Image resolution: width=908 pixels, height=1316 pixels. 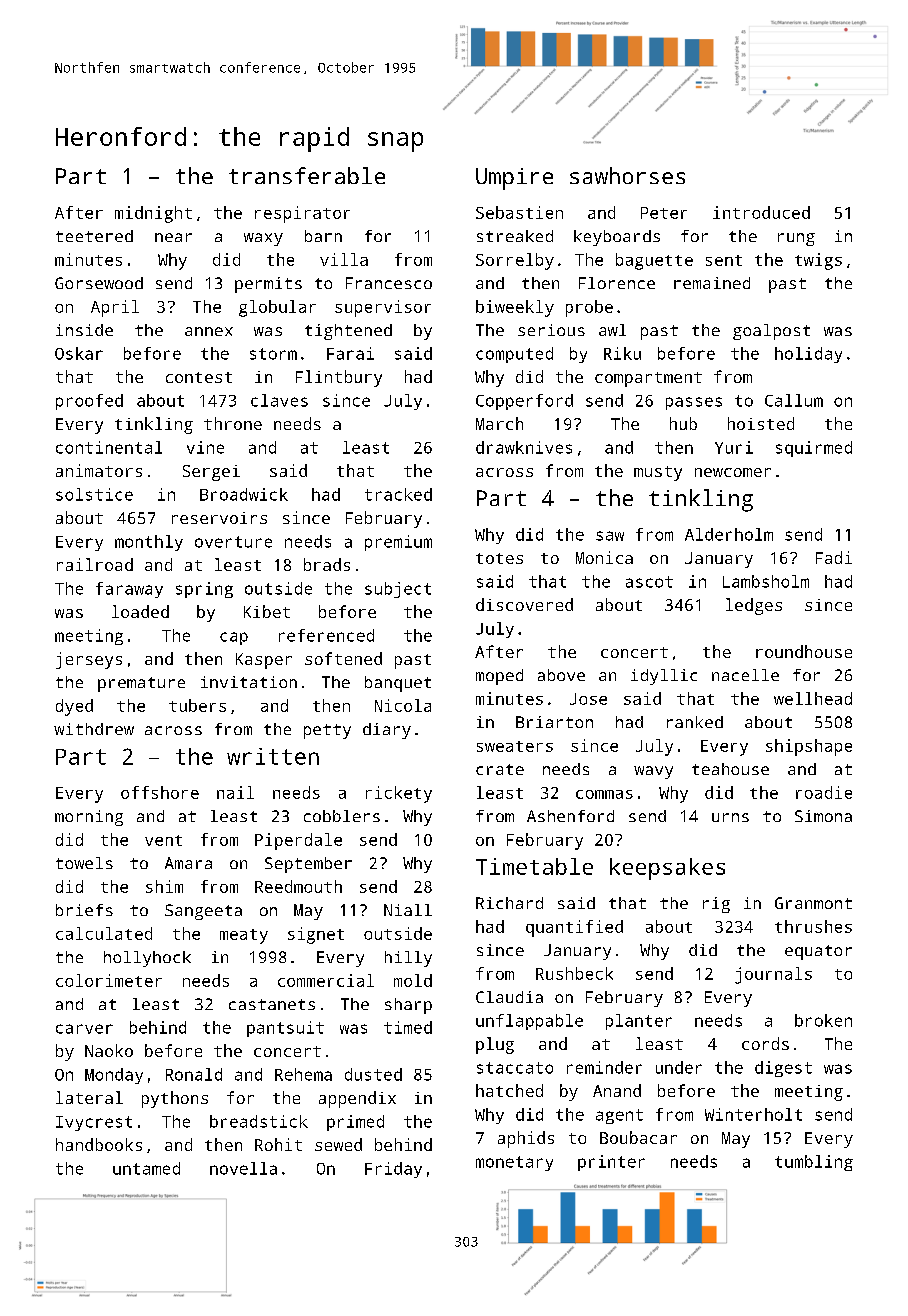 I want to click on goalpost, so click(x=771, y=332).
